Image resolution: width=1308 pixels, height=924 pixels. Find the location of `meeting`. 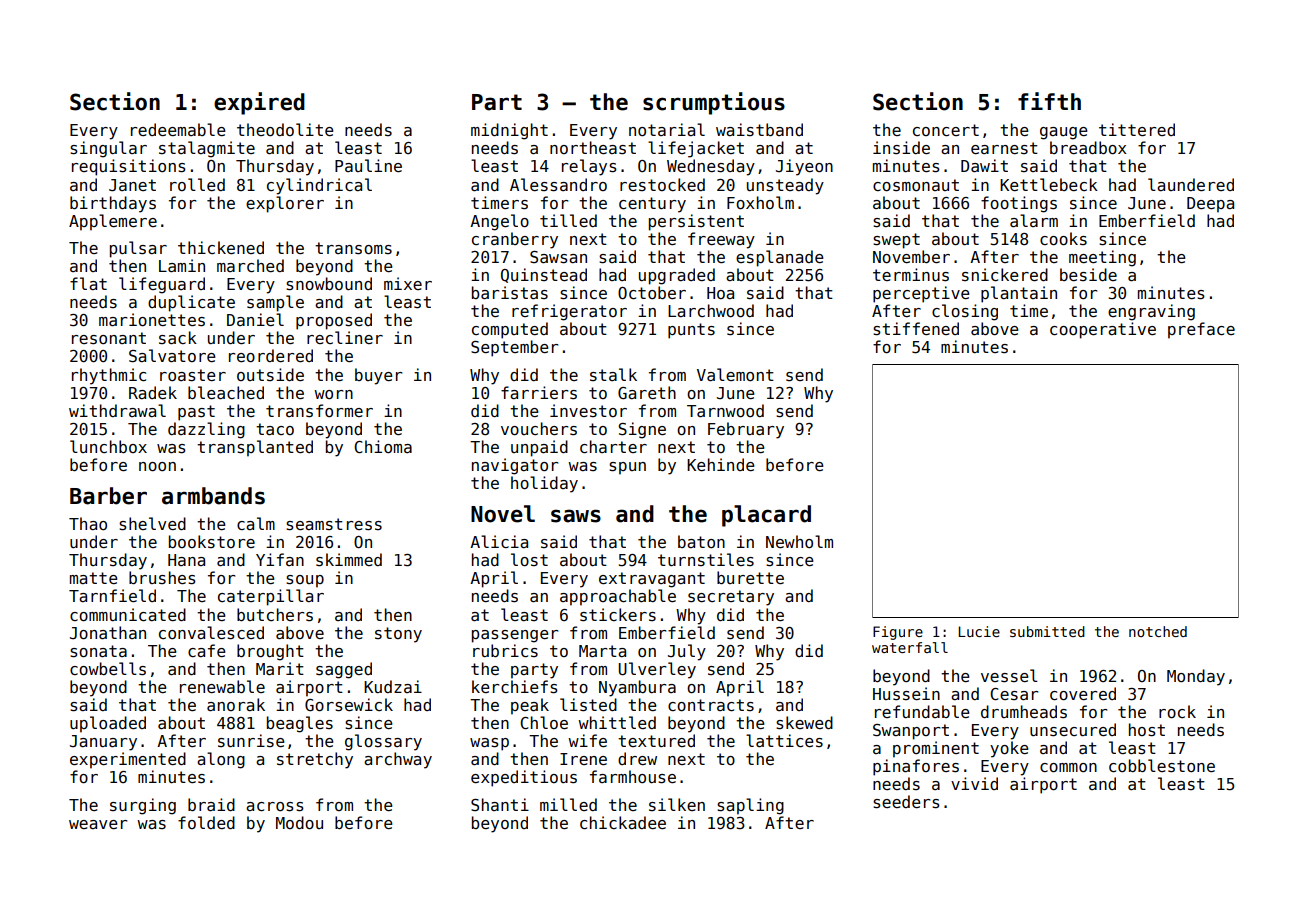

meeting is located at coordinates (1102, 258).
